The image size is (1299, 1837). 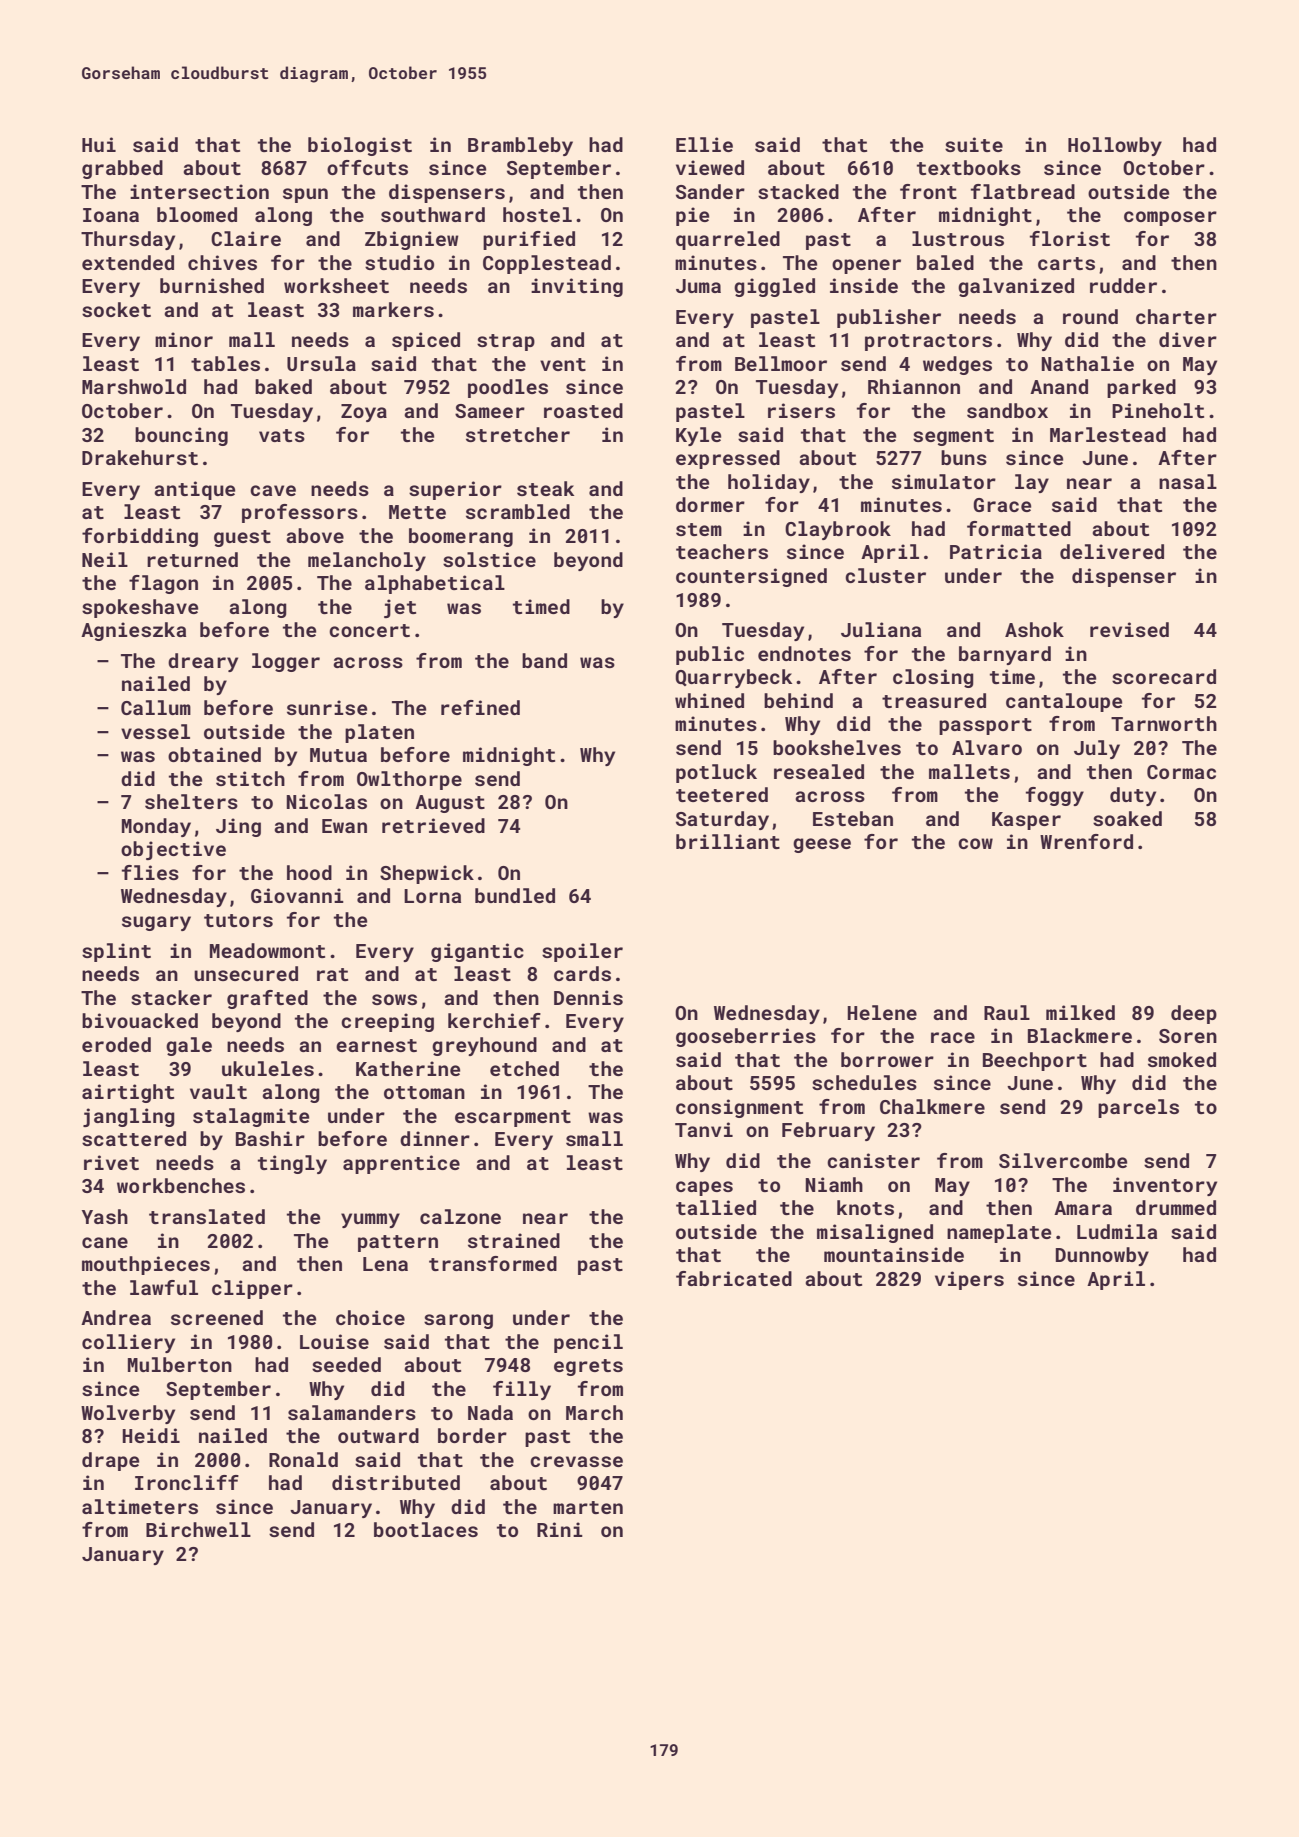 I want to click on charter, so click(x=1176, y=316).
